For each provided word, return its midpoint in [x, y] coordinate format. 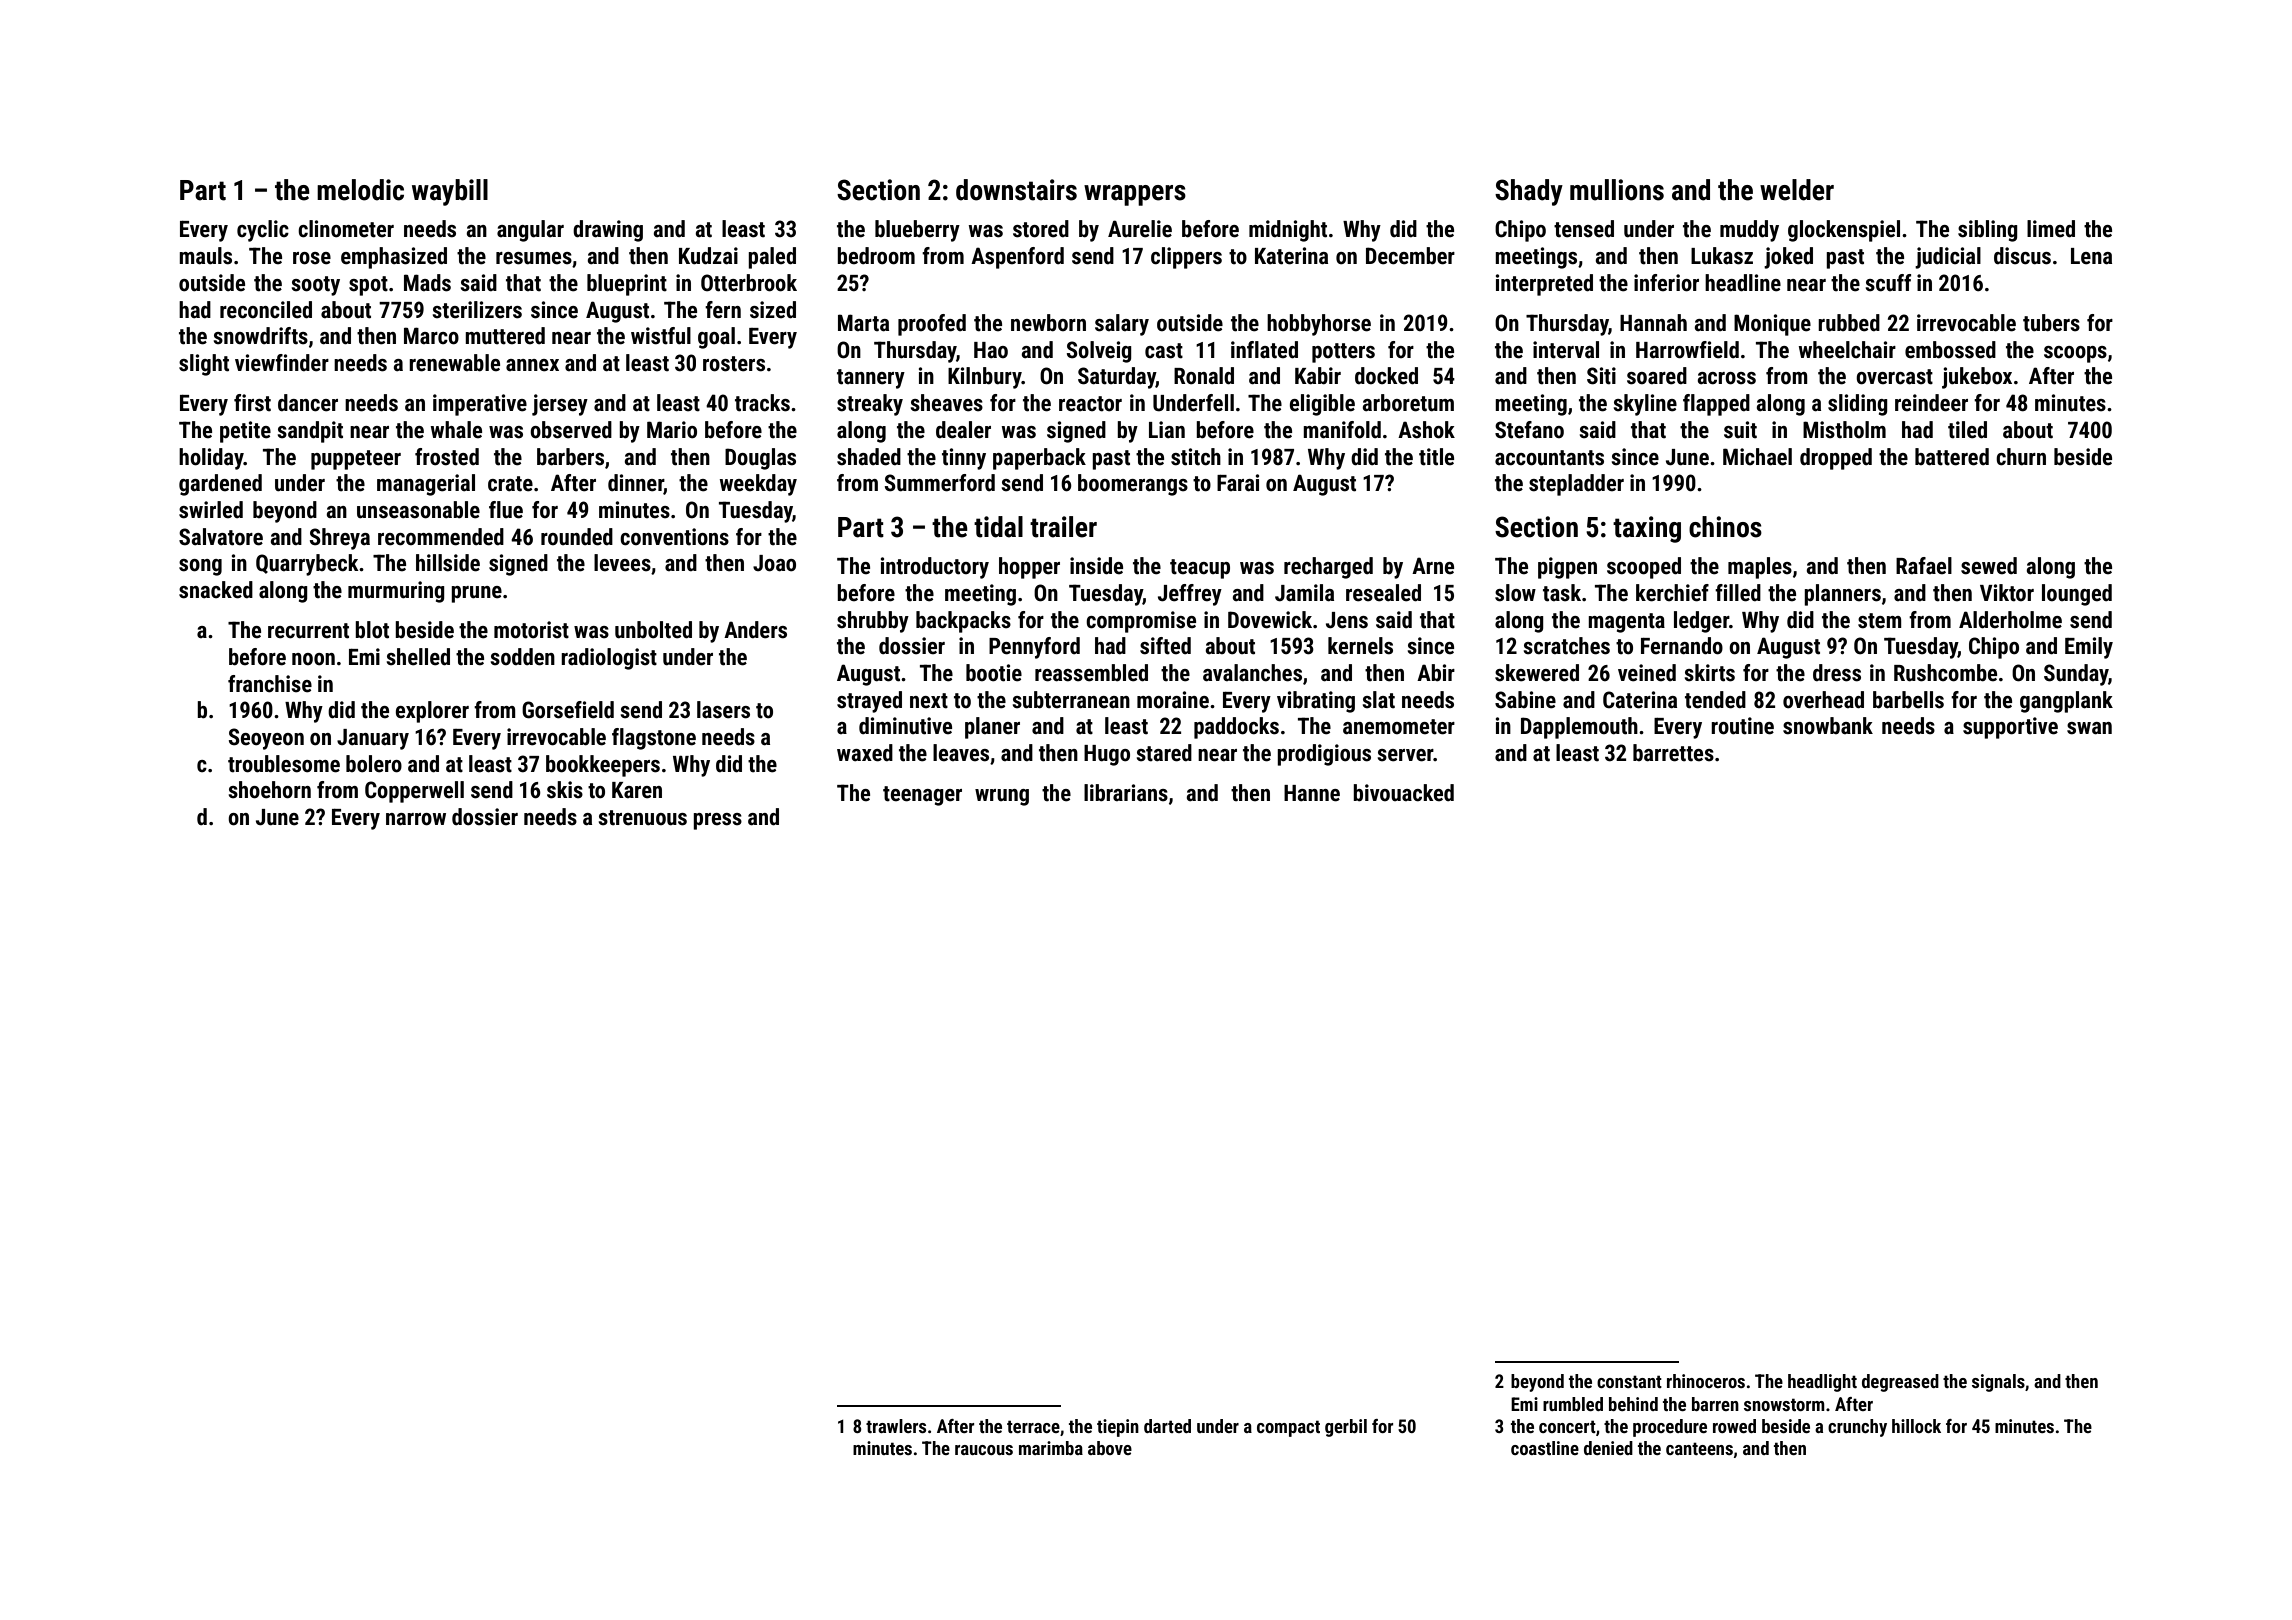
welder [1797, 190]
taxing [1647, 529]
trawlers [896, 1426]
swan [2089, 728]
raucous [984, 1450]
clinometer [346, 229]
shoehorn [270, 790]
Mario [672, 430]
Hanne [1312, 793]
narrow [416, 819]
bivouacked [1403, 793]
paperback [1039, 459]
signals [1998, 1383]
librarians [1126, 793]
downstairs [1016, 190]
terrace [1033, 1426]
